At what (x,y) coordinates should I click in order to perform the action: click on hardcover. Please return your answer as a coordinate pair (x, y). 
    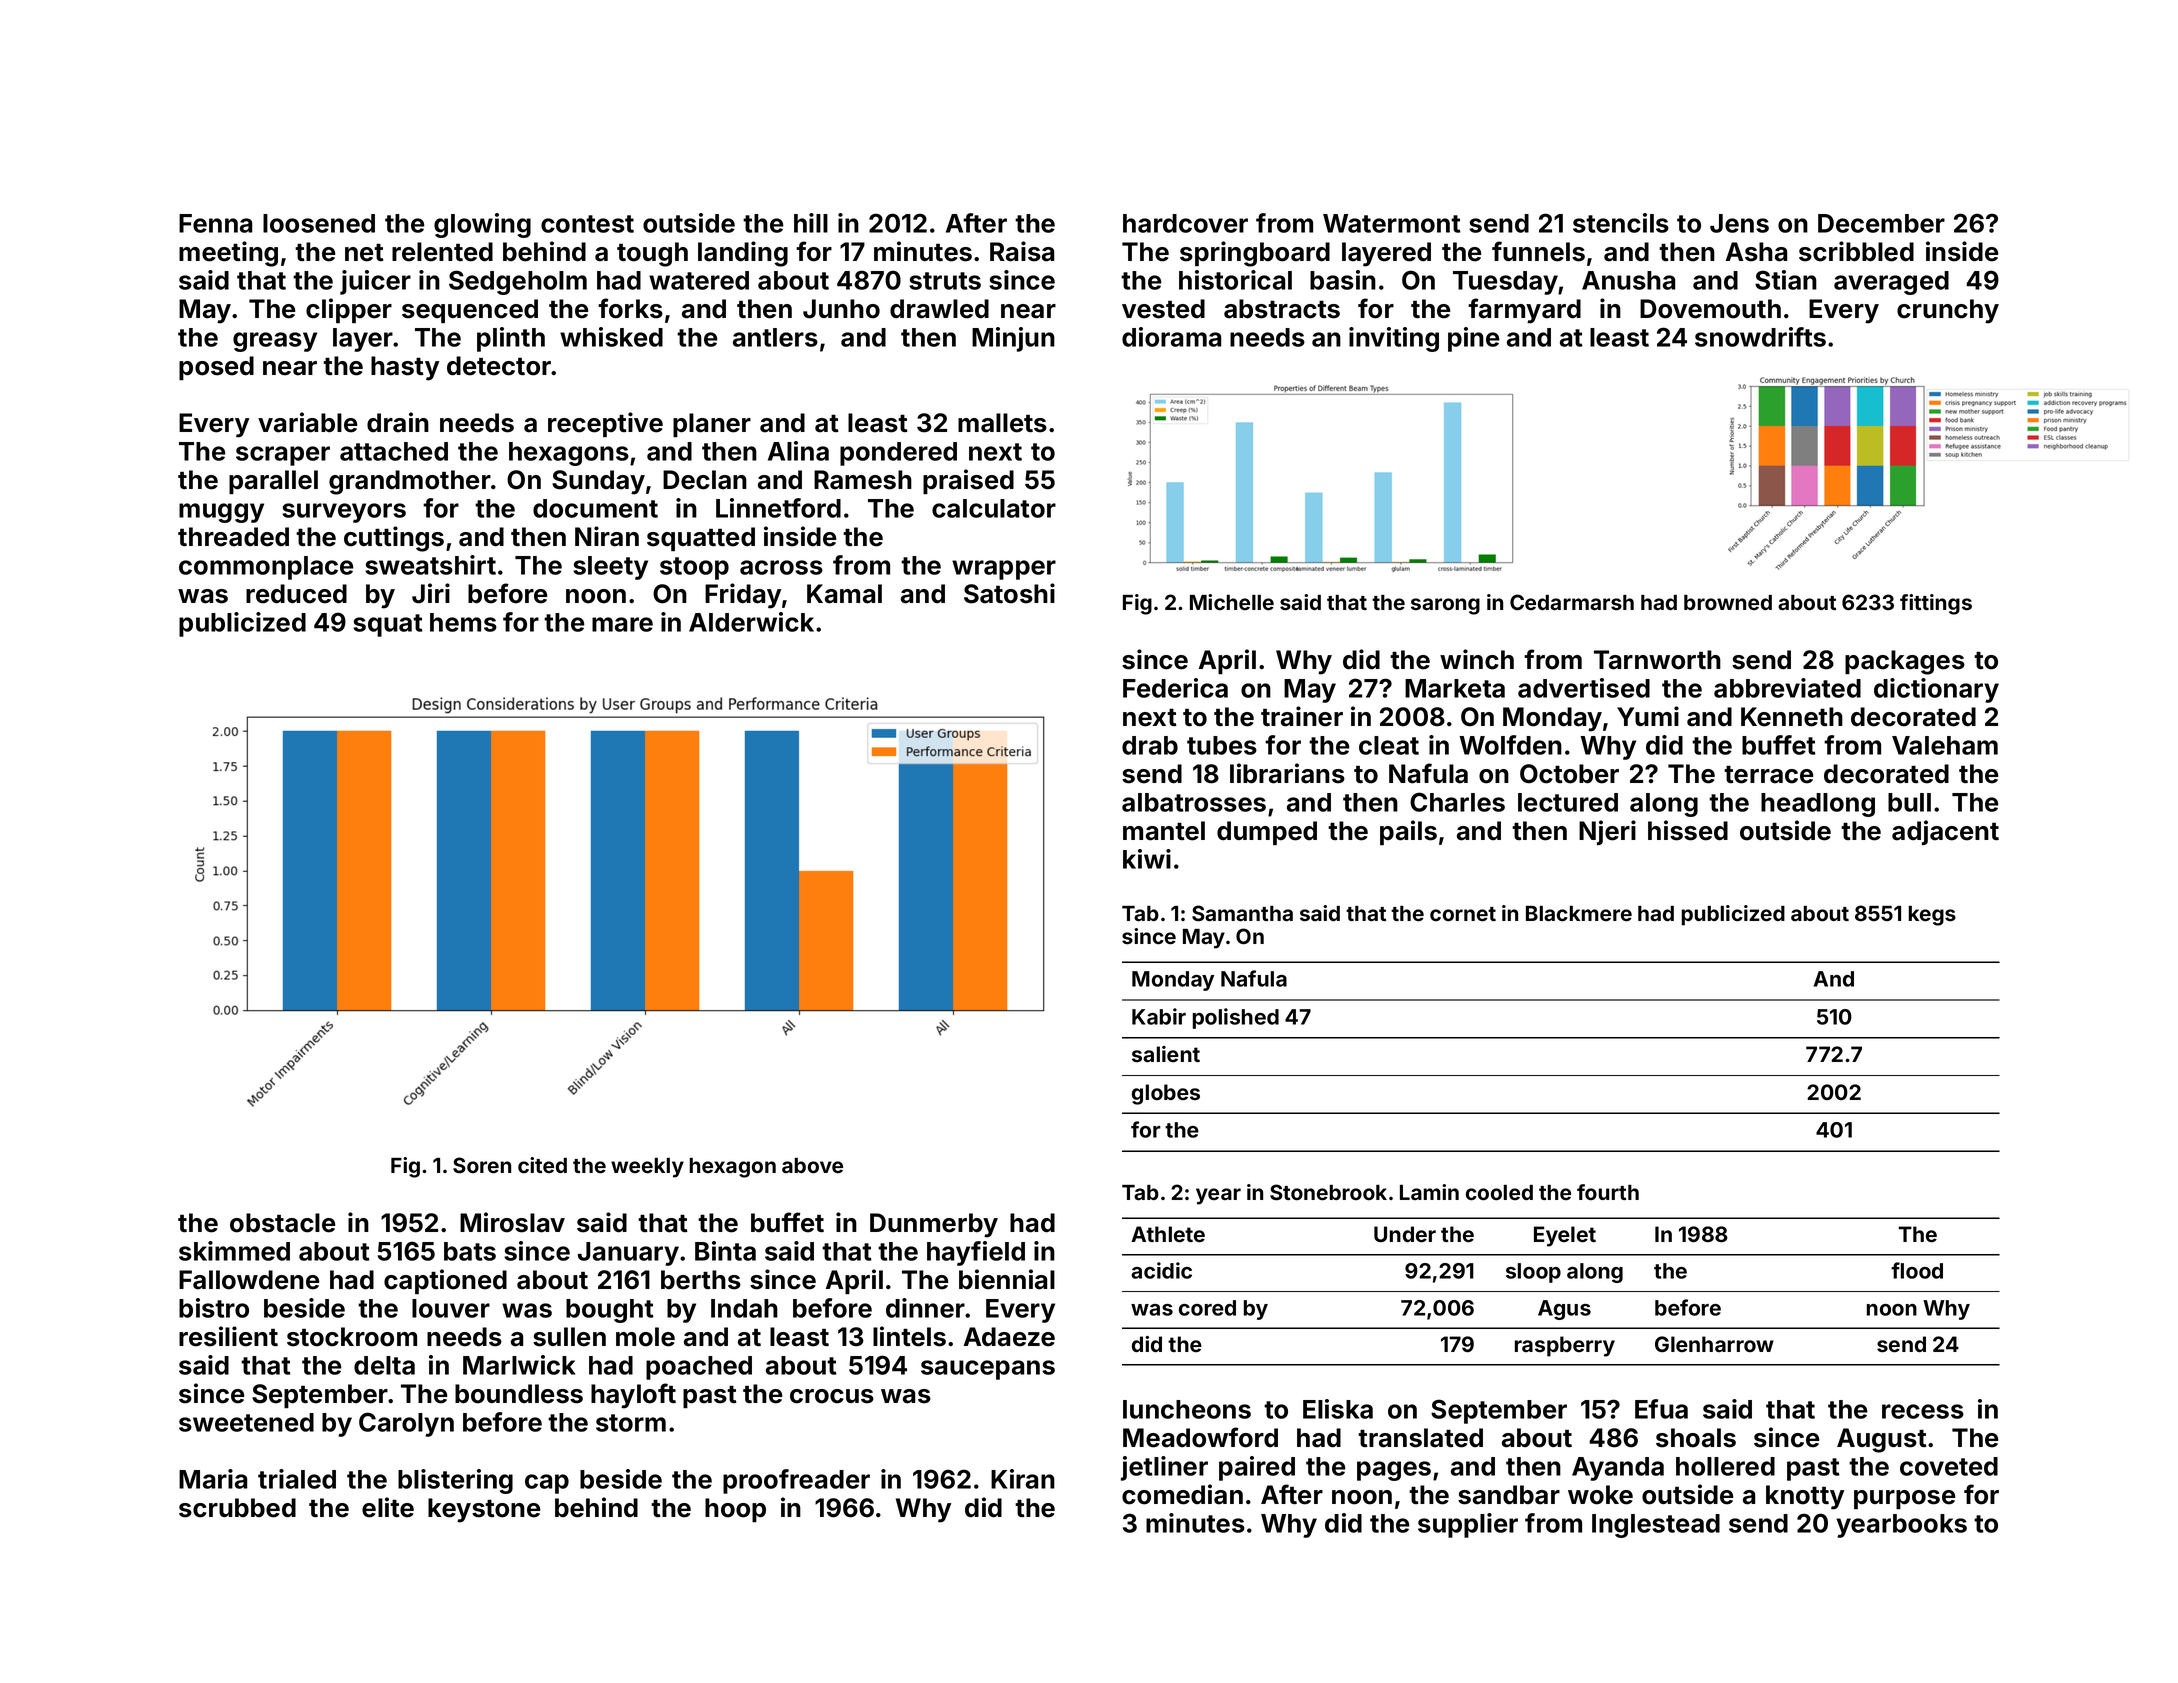
    Looking at the image, I should click on (1185, 223).
